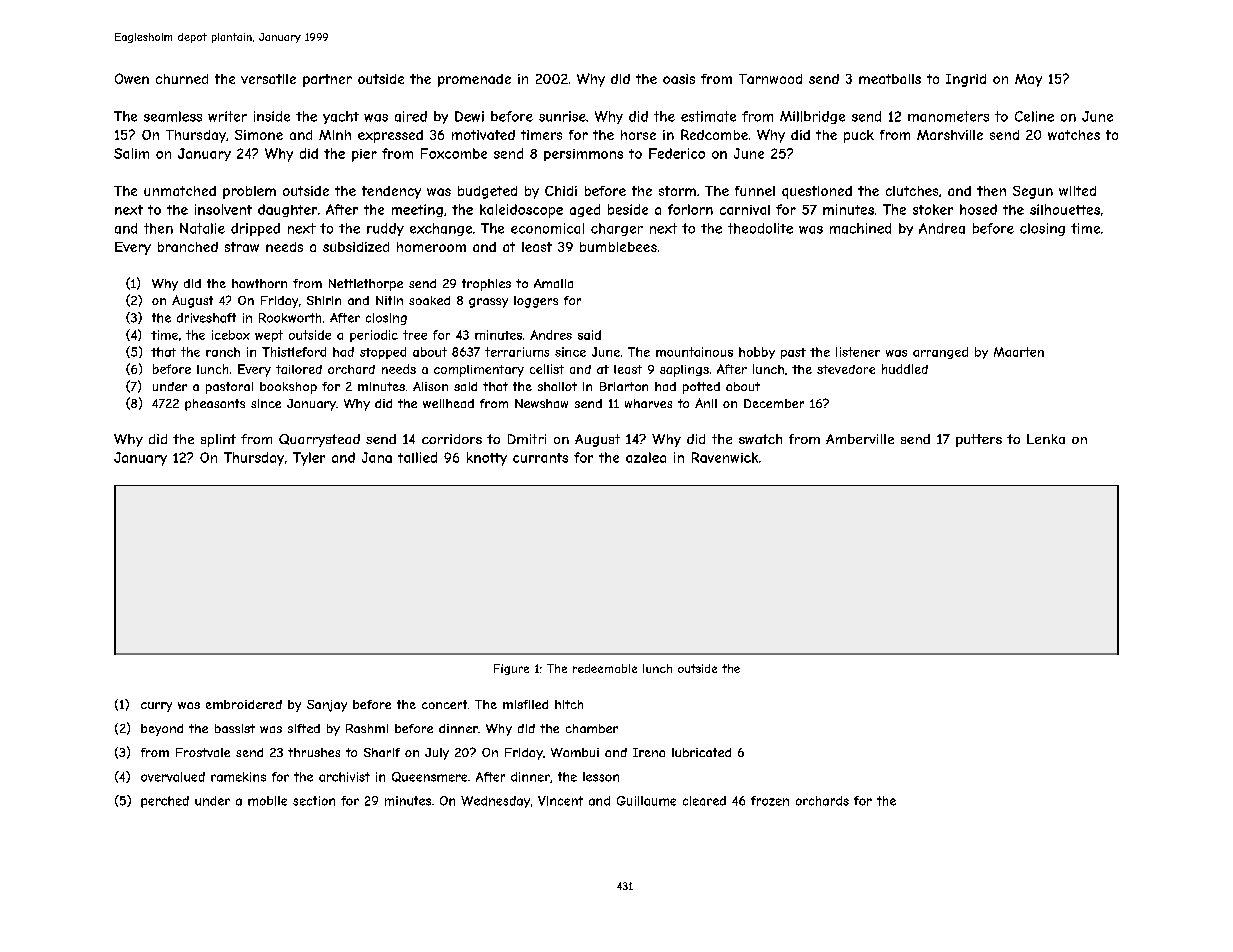 Image resolution: width=1233 pixels, height=952 pixels. I want to click on hawthorn, so click(259, 283).
